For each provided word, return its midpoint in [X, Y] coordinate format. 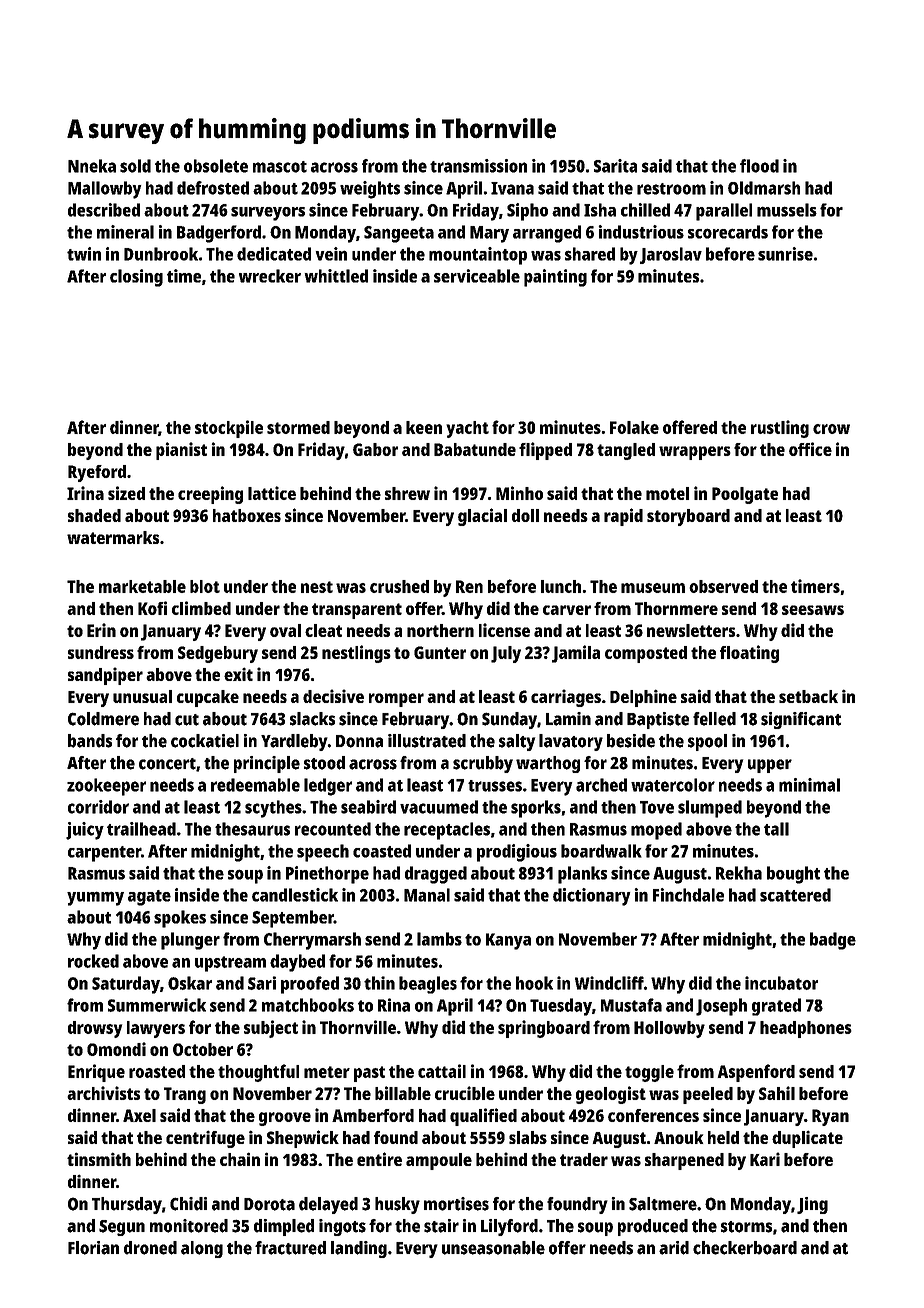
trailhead [141, 829]
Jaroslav [671, 255]
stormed [298, 427]
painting [555, 278]
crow [831, 429]
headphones [806, 1029]
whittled [336, 276]
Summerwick [157, 1005]
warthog [548, 764]
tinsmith [99, 1159]
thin [379, 983]
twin [84, 254]
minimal [809, 785]
